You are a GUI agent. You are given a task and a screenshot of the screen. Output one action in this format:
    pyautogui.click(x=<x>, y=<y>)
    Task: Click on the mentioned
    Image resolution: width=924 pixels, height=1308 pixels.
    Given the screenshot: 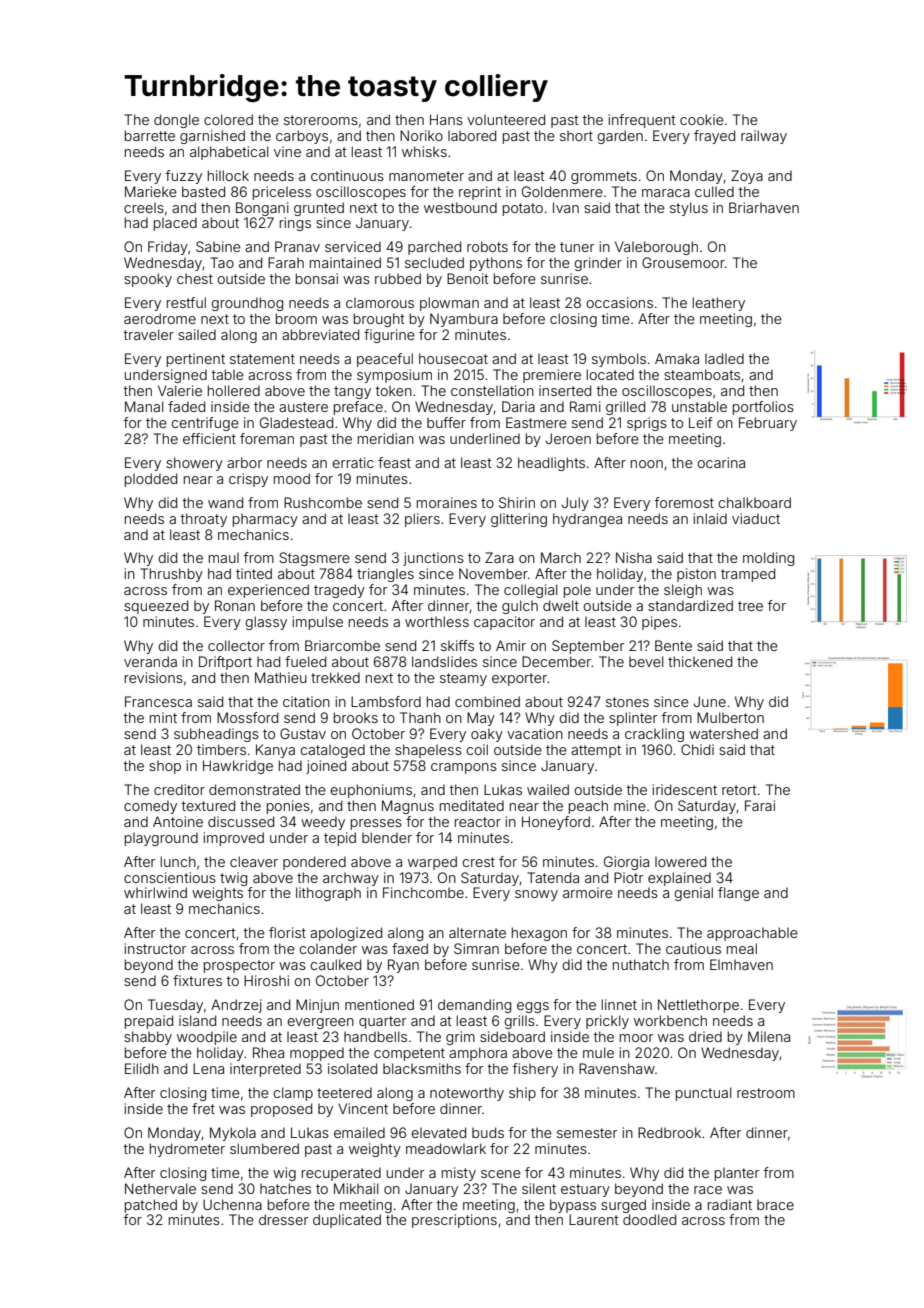 What is the action you would take?
    pyautogui.click(x=379, y=1004)
